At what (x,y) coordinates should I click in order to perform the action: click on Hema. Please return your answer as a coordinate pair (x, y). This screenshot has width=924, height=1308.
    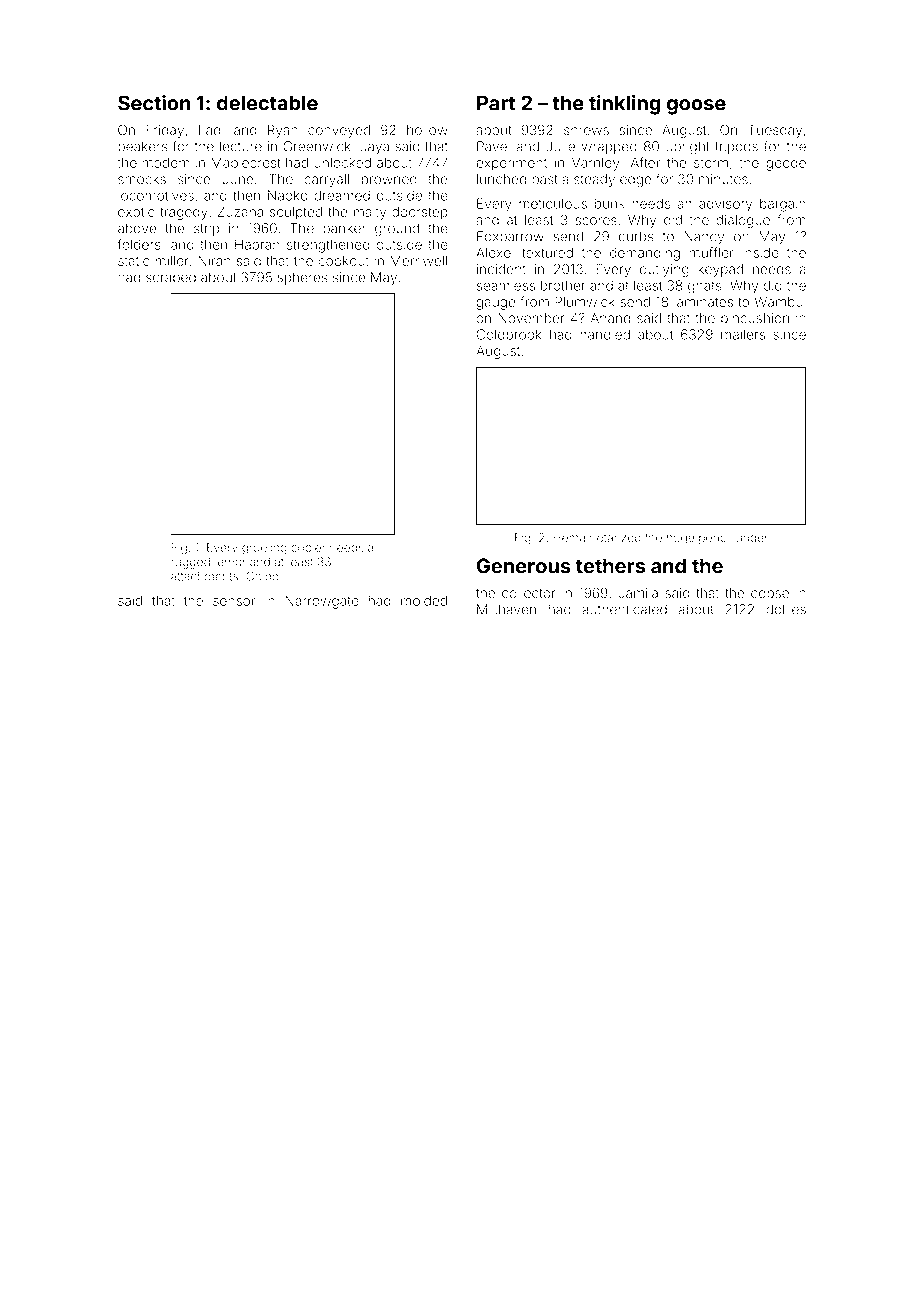
    Looking at the image, I should click on (569, 537).
